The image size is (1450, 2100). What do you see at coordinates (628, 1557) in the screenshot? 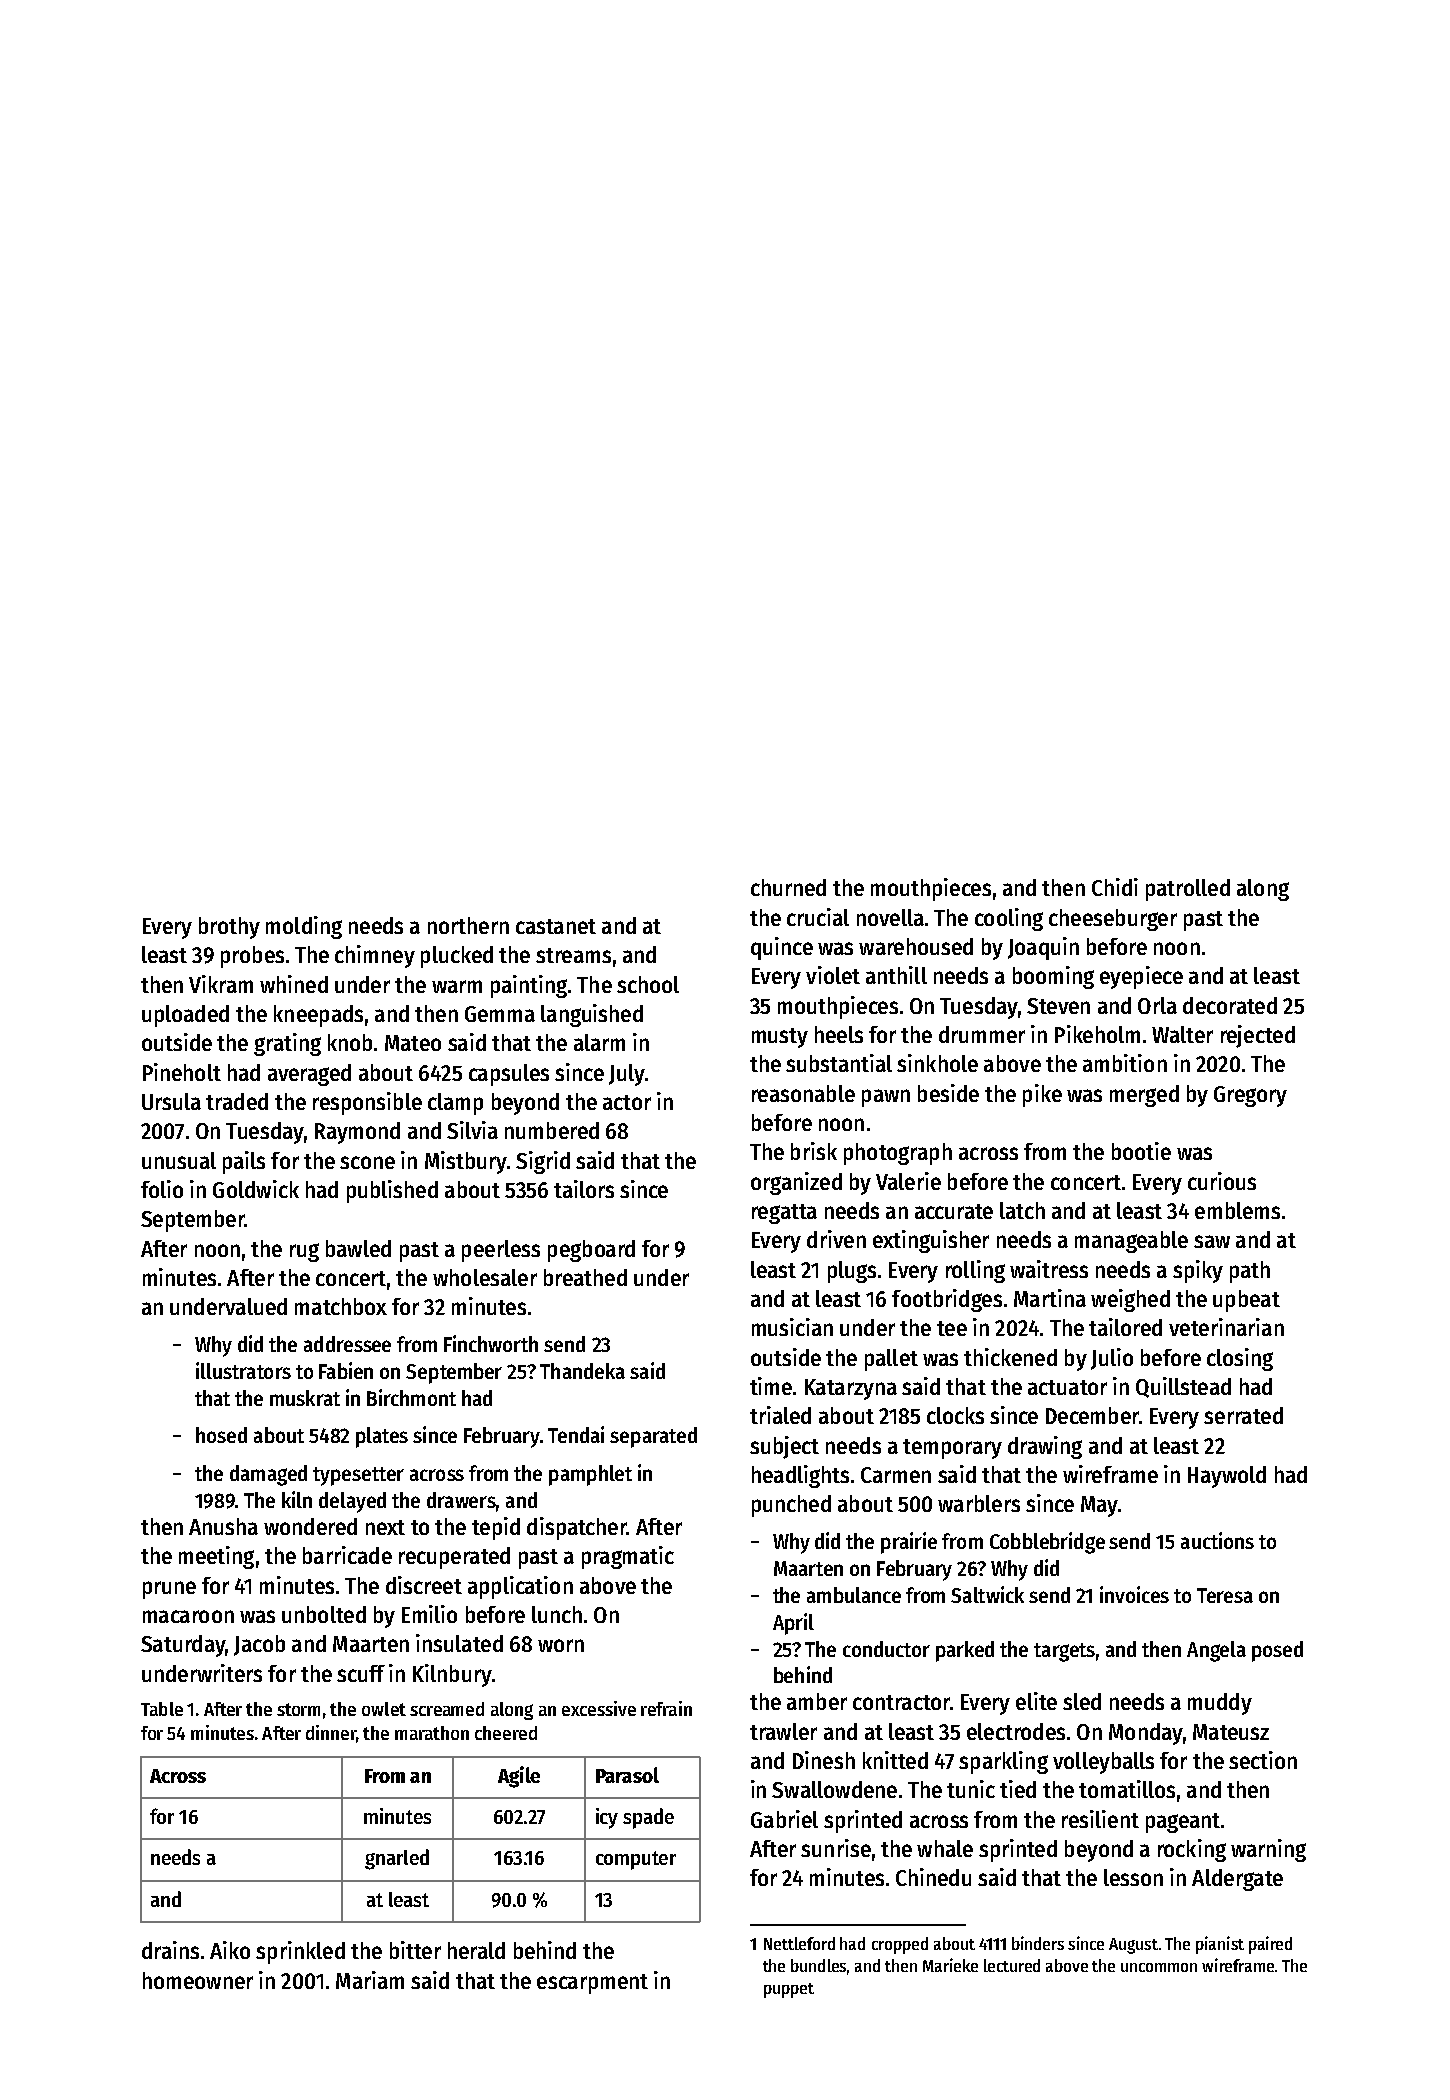
I see `pragmatic` at bounding box center [628, 1557].
